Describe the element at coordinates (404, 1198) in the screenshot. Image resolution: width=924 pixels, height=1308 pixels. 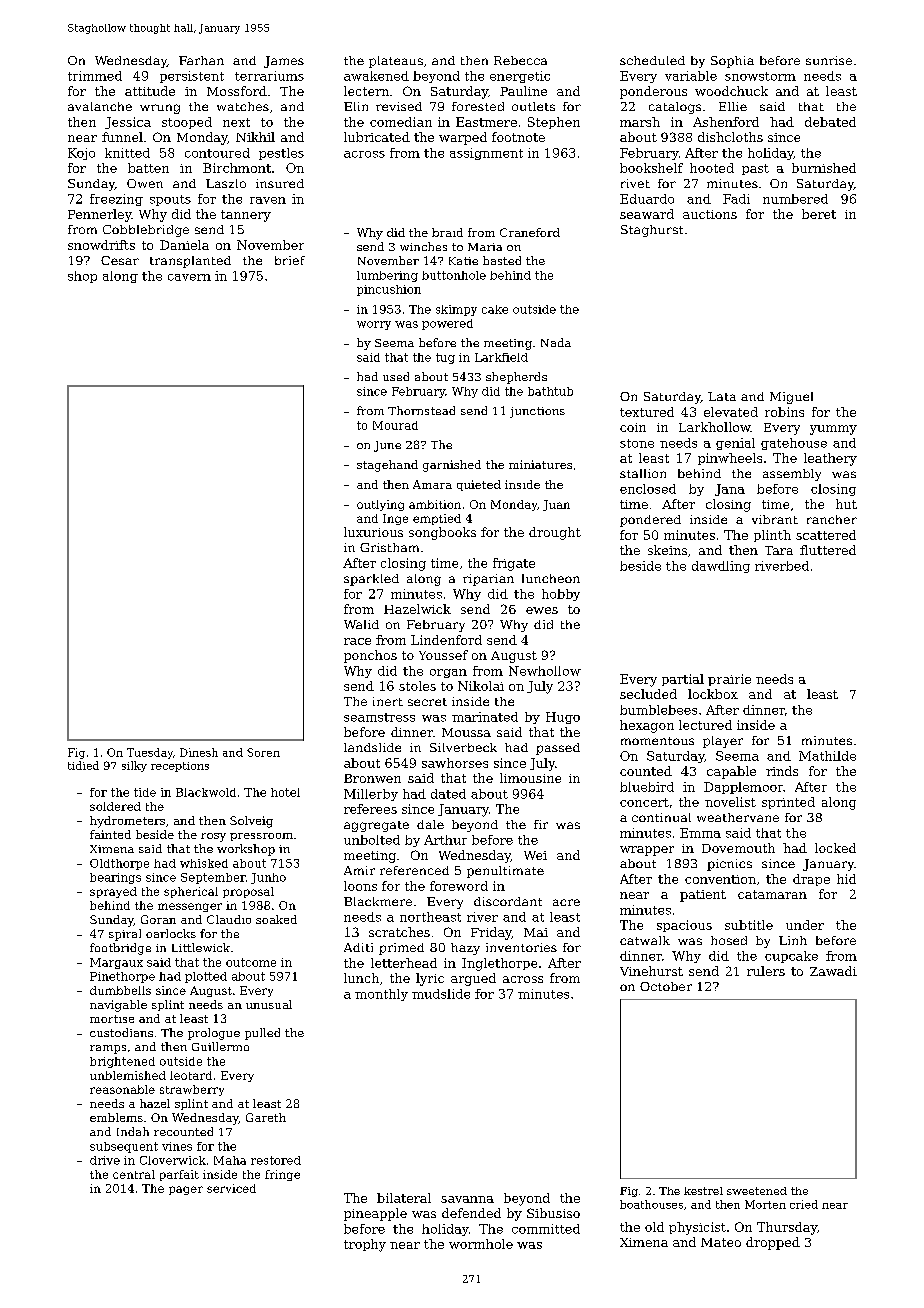
I see `bilateral` at that location.
